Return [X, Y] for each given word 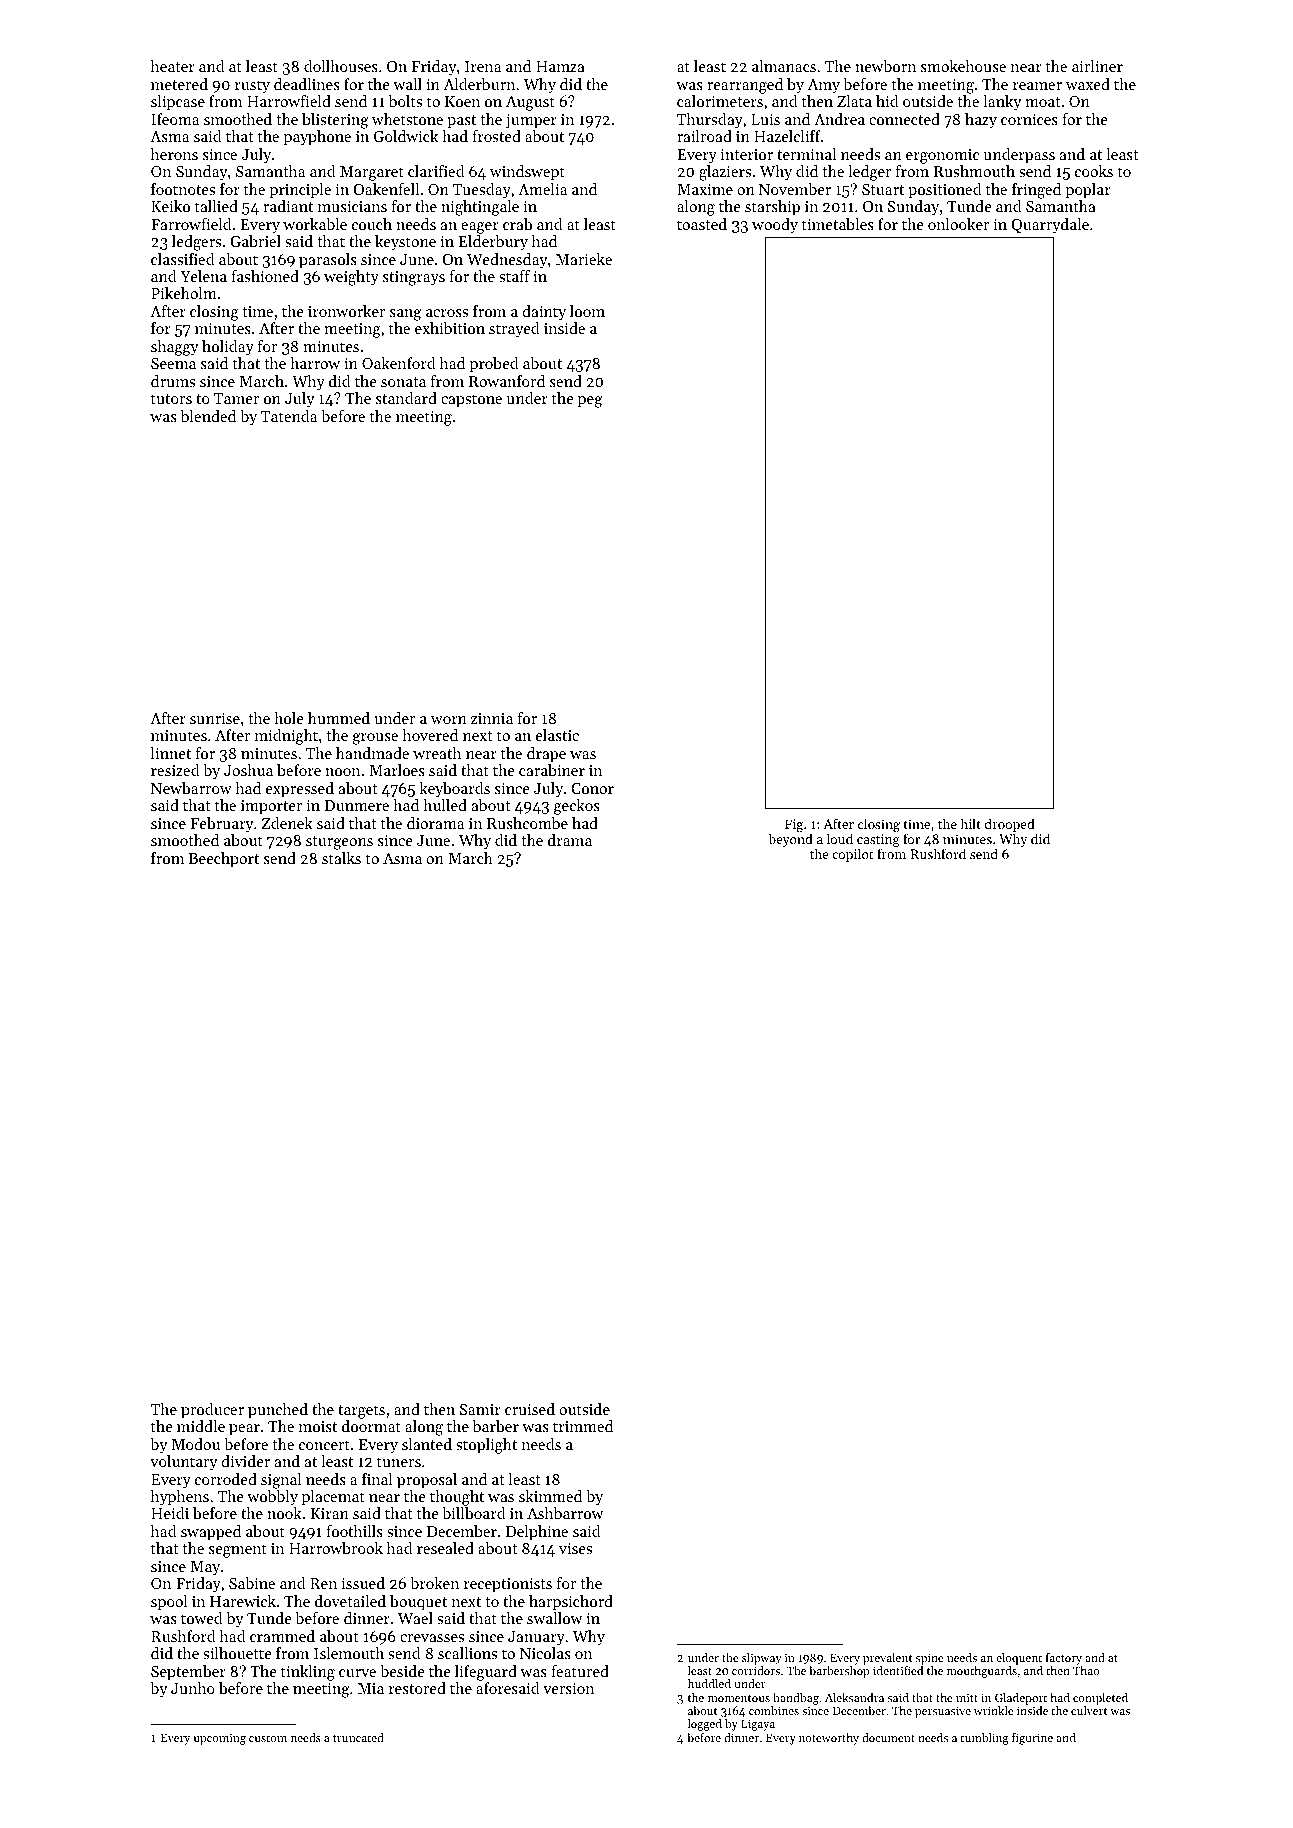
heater [173, 66]
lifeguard [486, 1673]
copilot [853, 855]
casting [878, 840]
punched [278, 1411]
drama [570, 840]
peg [590, 402]
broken [434, 1583]
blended [208, 416]
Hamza [560, 66]
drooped [1010, 825]
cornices [1029, 119]
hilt [971, 823]
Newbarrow [191, 788]
